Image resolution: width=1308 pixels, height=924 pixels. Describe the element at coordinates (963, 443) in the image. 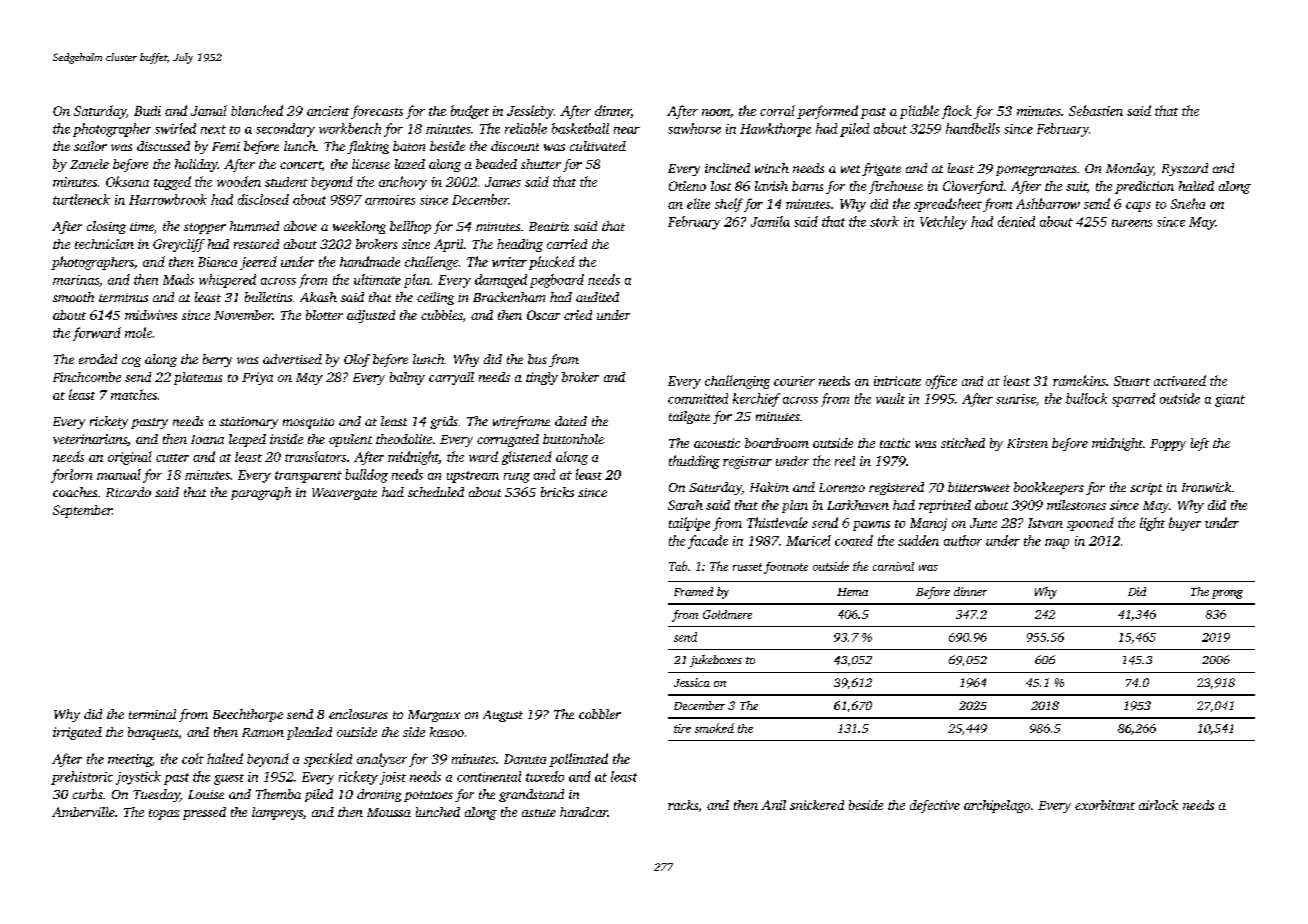

I see `stitched` at that location.
